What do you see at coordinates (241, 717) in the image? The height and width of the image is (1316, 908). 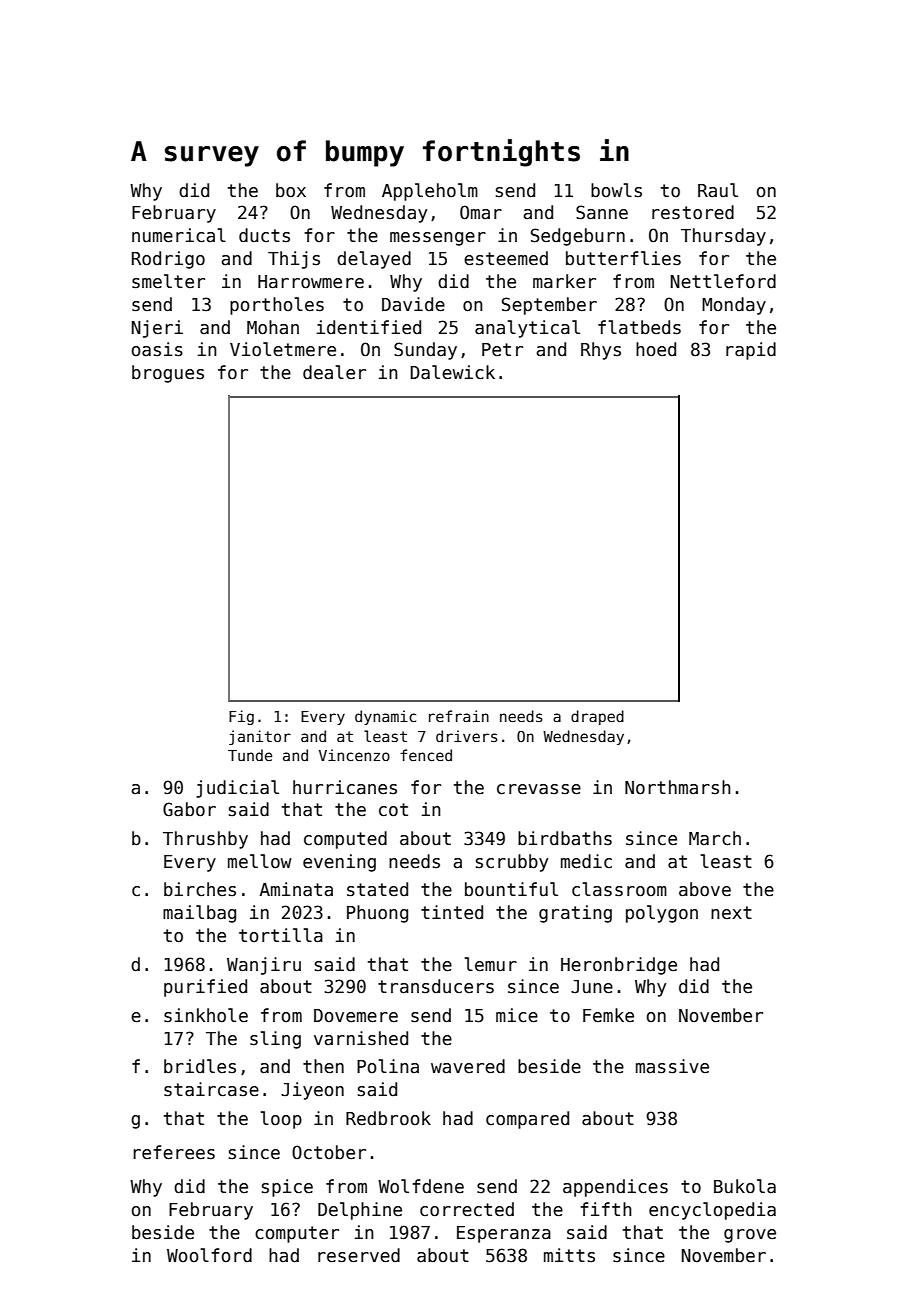 I see `Fig` at bounding box center [241, 717].
